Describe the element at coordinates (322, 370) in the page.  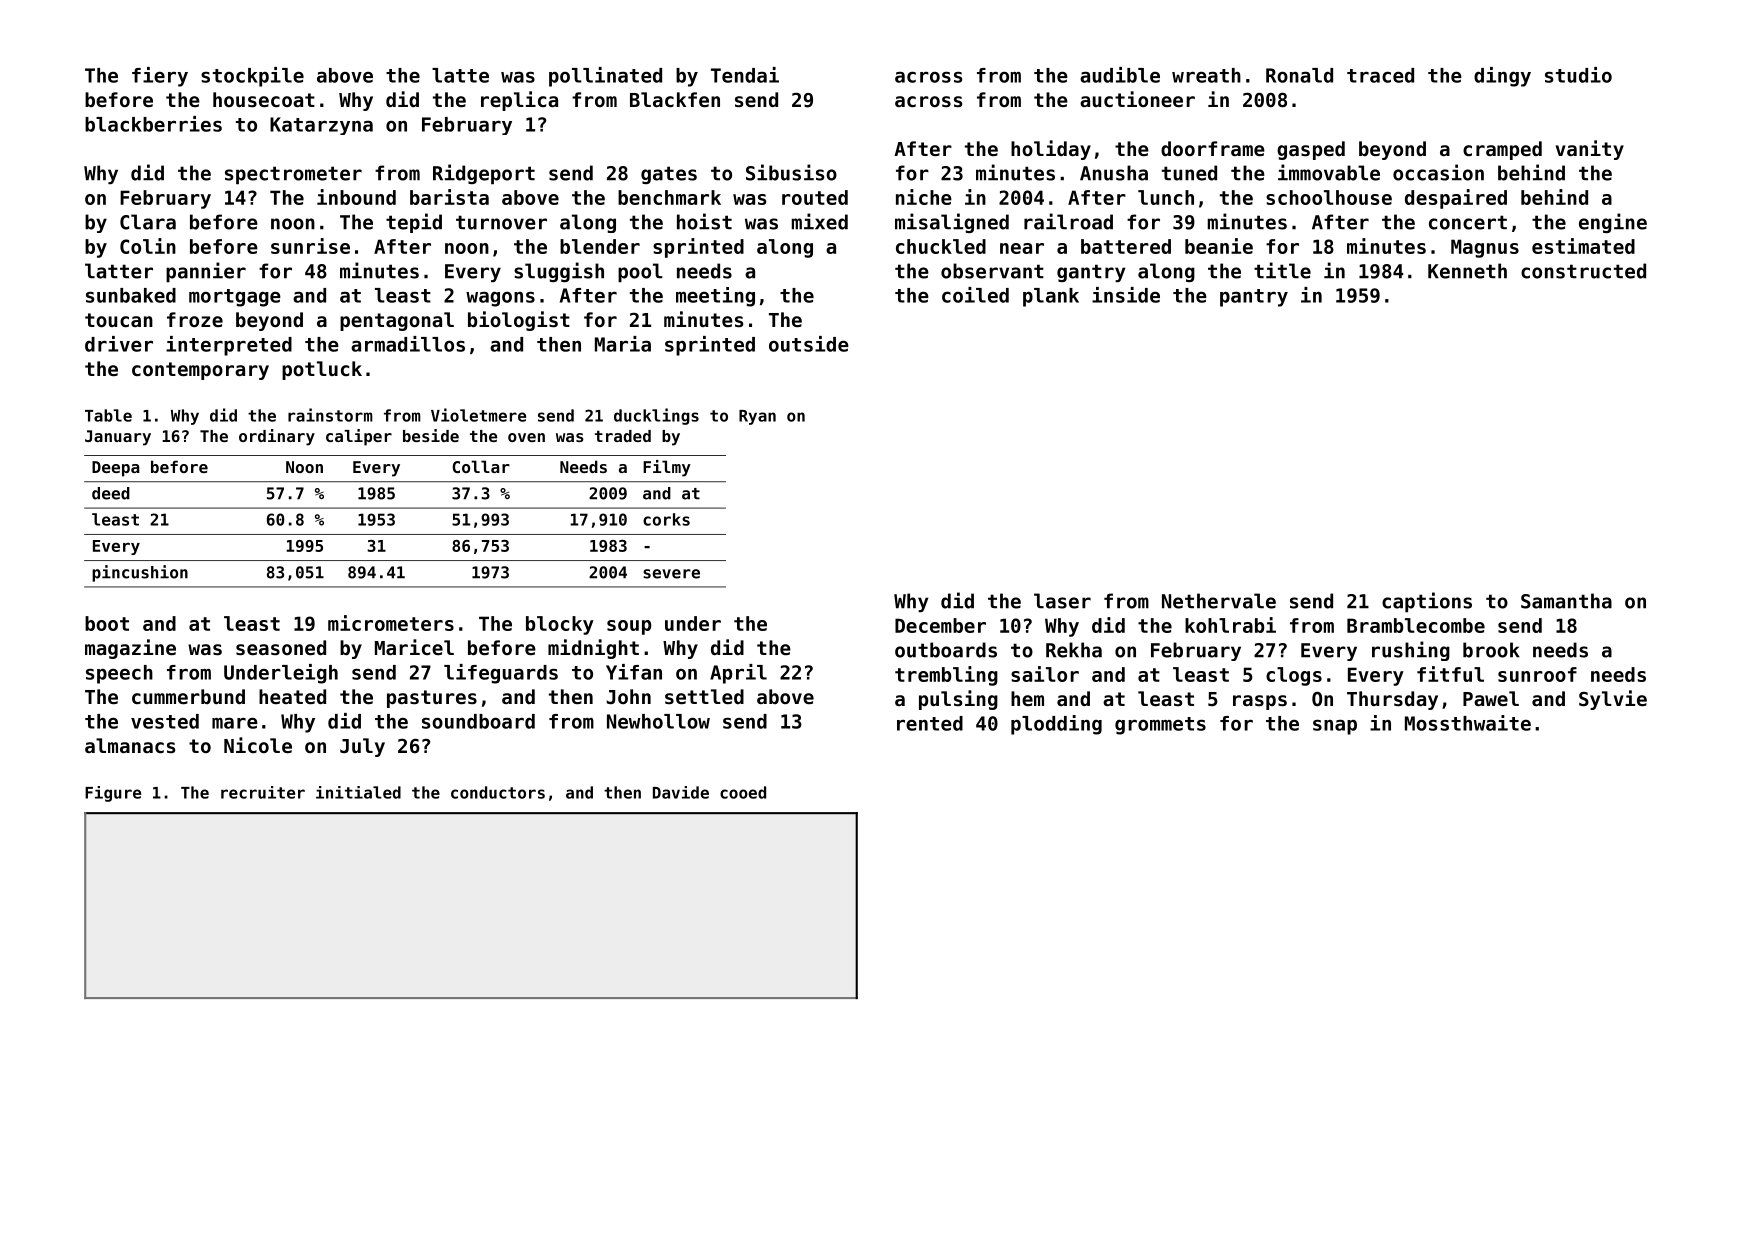
I see `potluck` at that location.
